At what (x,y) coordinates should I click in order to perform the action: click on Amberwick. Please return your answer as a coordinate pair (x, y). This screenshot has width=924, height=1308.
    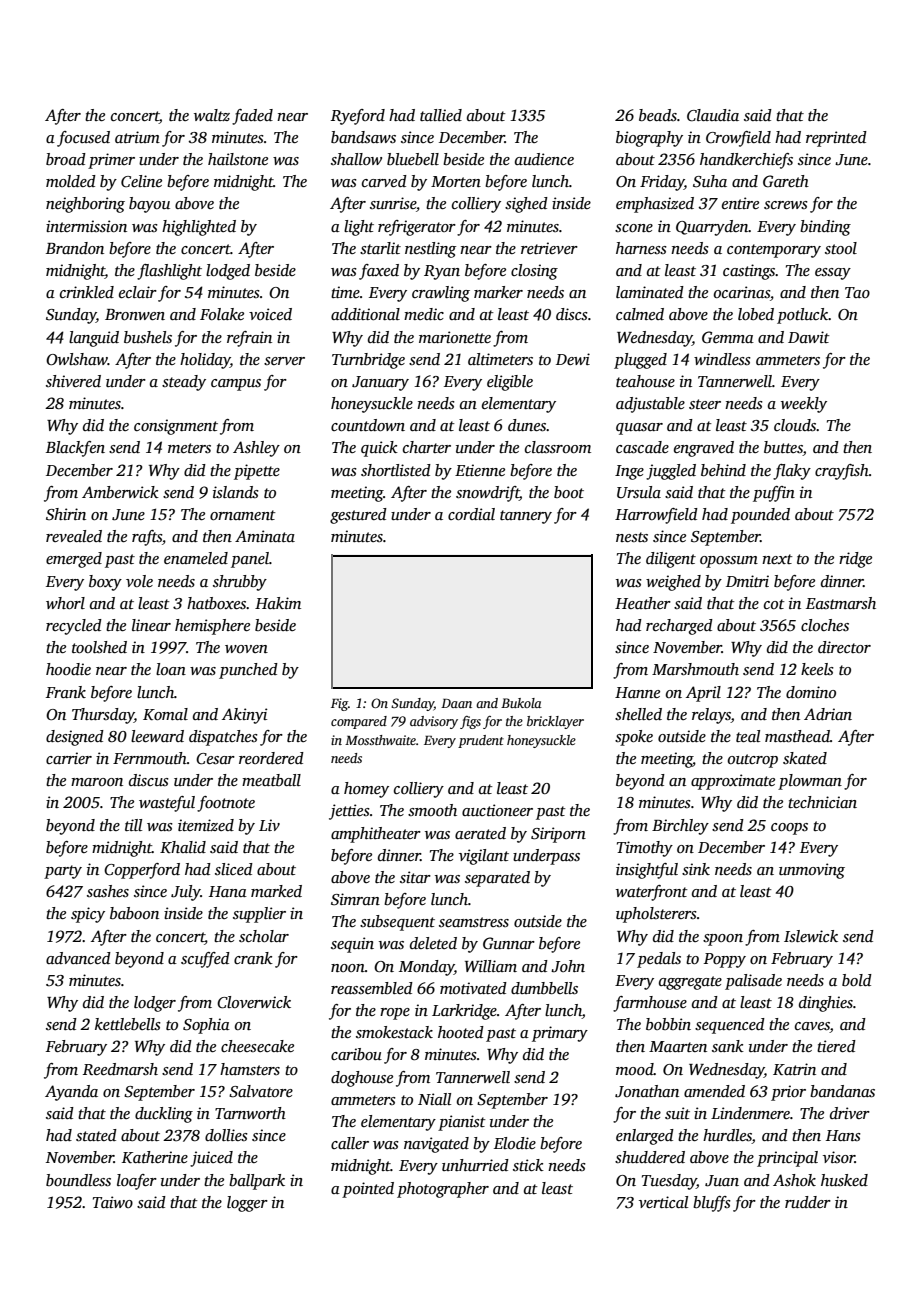
    Looking at the image, I should click on (120, 492).
